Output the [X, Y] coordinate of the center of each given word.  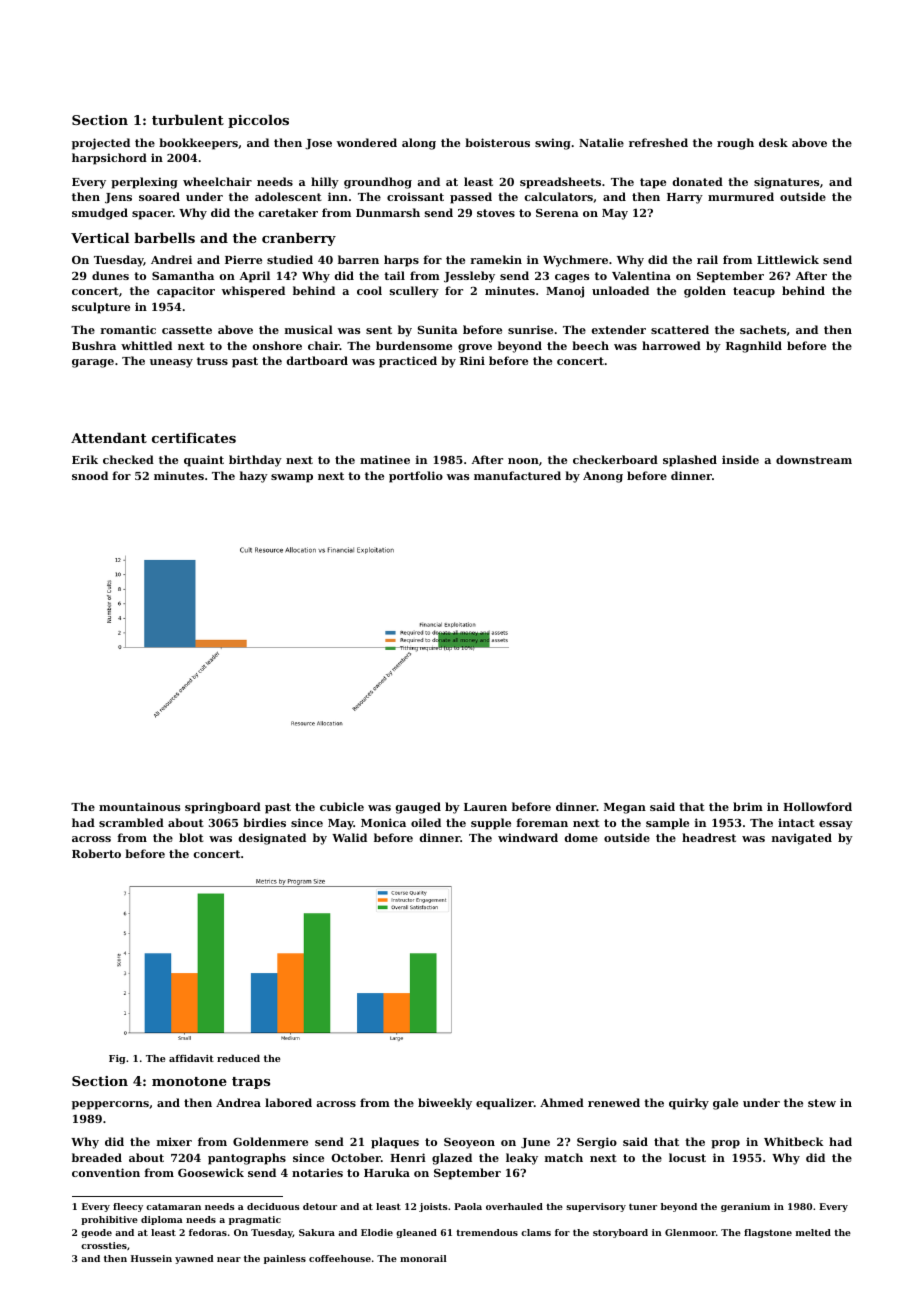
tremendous [487, 1232]
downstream [814, 459]
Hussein [151, 1258]
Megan [625, 808]
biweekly [445, 1104]
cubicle [342, 806]
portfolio [416, 477]
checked [128, 459]
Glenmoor [690, 1232]
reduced [238, 1058]
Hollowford [817, 806]
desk [773, 142]
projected [101, 144]
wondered [367, 142]
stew [822, 1103]
